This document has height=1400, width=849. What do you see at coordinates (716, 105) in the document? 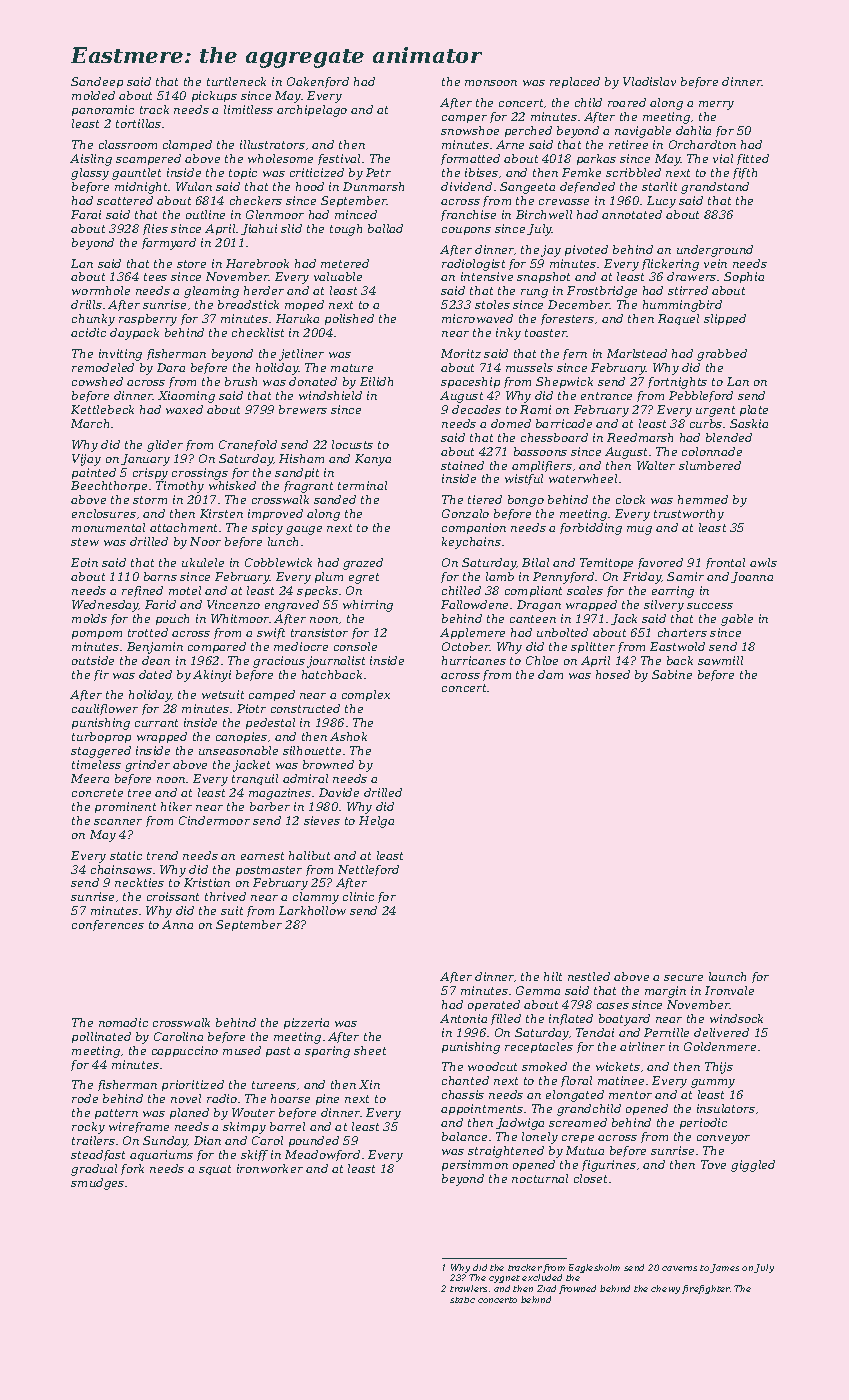
I see `merry` at bounding box center [716, 105].
